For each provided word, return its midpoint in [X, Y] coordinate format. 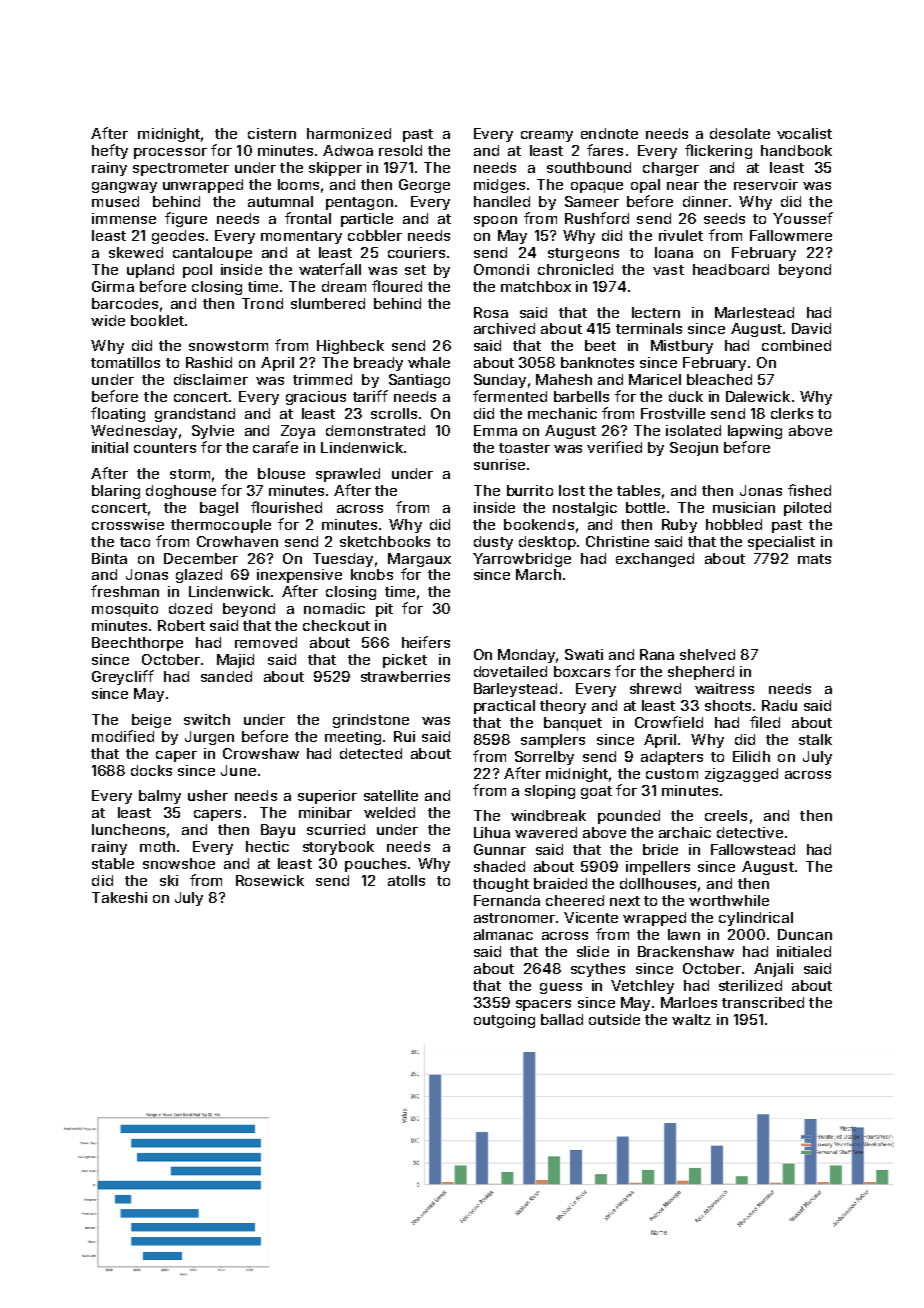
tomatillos [125, 362]
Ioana [674, 252]
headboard [731, 269]
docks [151, 770]
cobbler [375, 235]
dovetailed [510, 671]
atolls [406, 880]
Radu [779, 705]
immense [124, 218]
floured [397, 286]
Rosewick [270, 880]
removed [266, 642]
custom [672, 774]
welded [389, 812]
